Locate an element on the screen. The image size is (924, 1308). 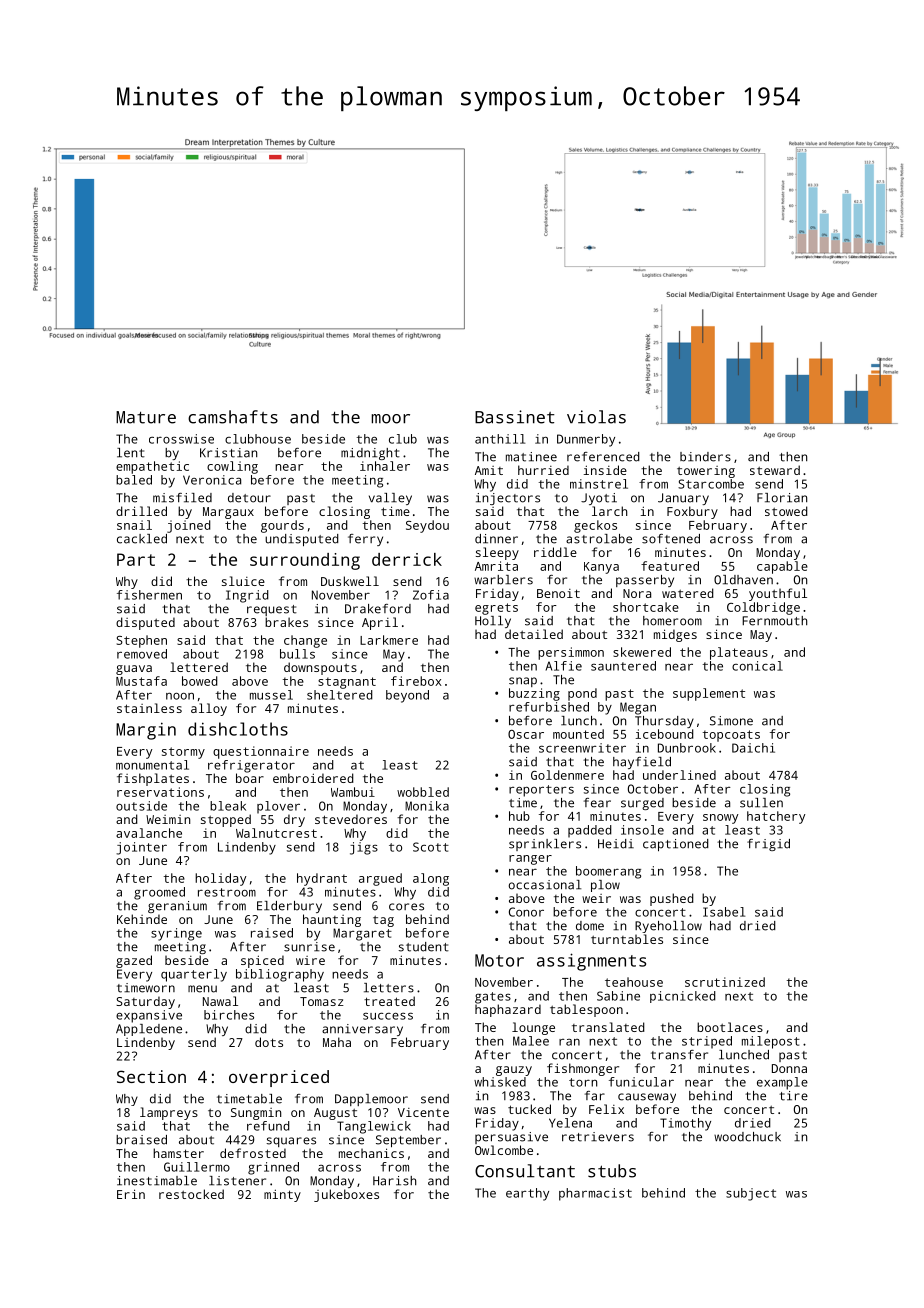
restroom is located at coordinates (227, 892).
